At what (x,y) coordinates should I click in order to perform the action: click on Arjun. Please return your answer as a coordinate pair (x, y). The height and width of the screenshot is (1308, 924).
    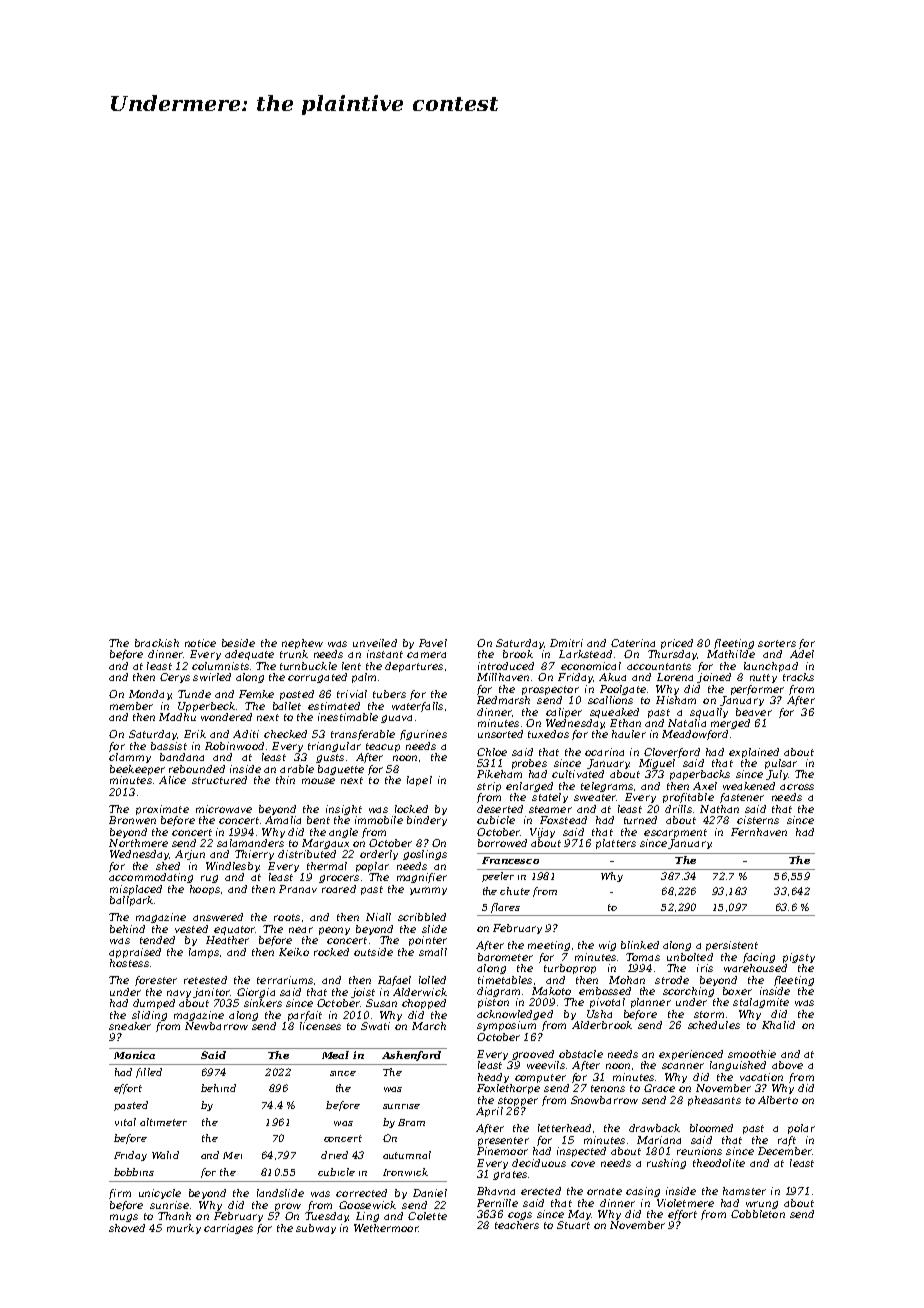
    Looking at the image, I should click on (190, 855).
